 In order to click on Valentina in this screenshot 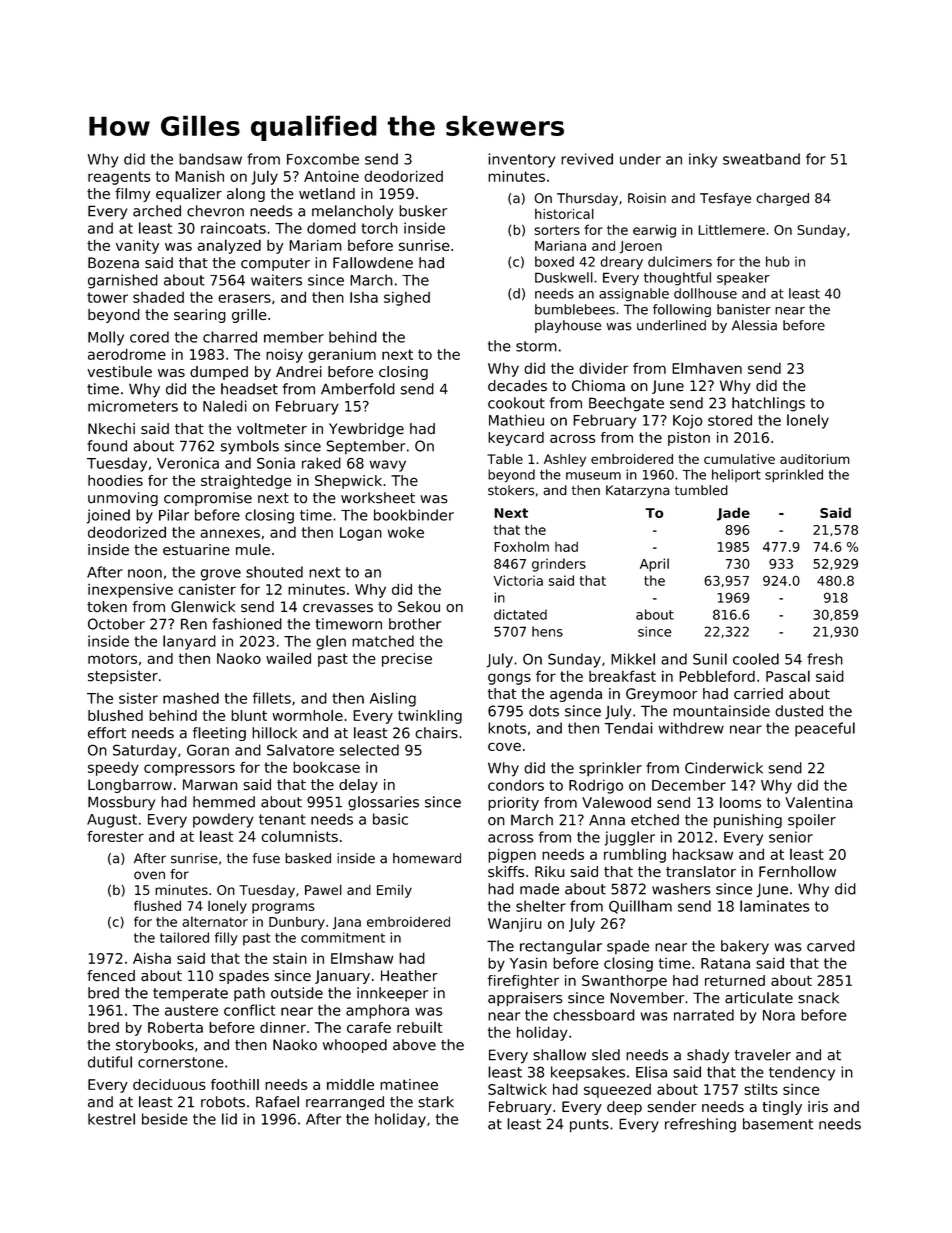, I will do `click(819, 802)`.
